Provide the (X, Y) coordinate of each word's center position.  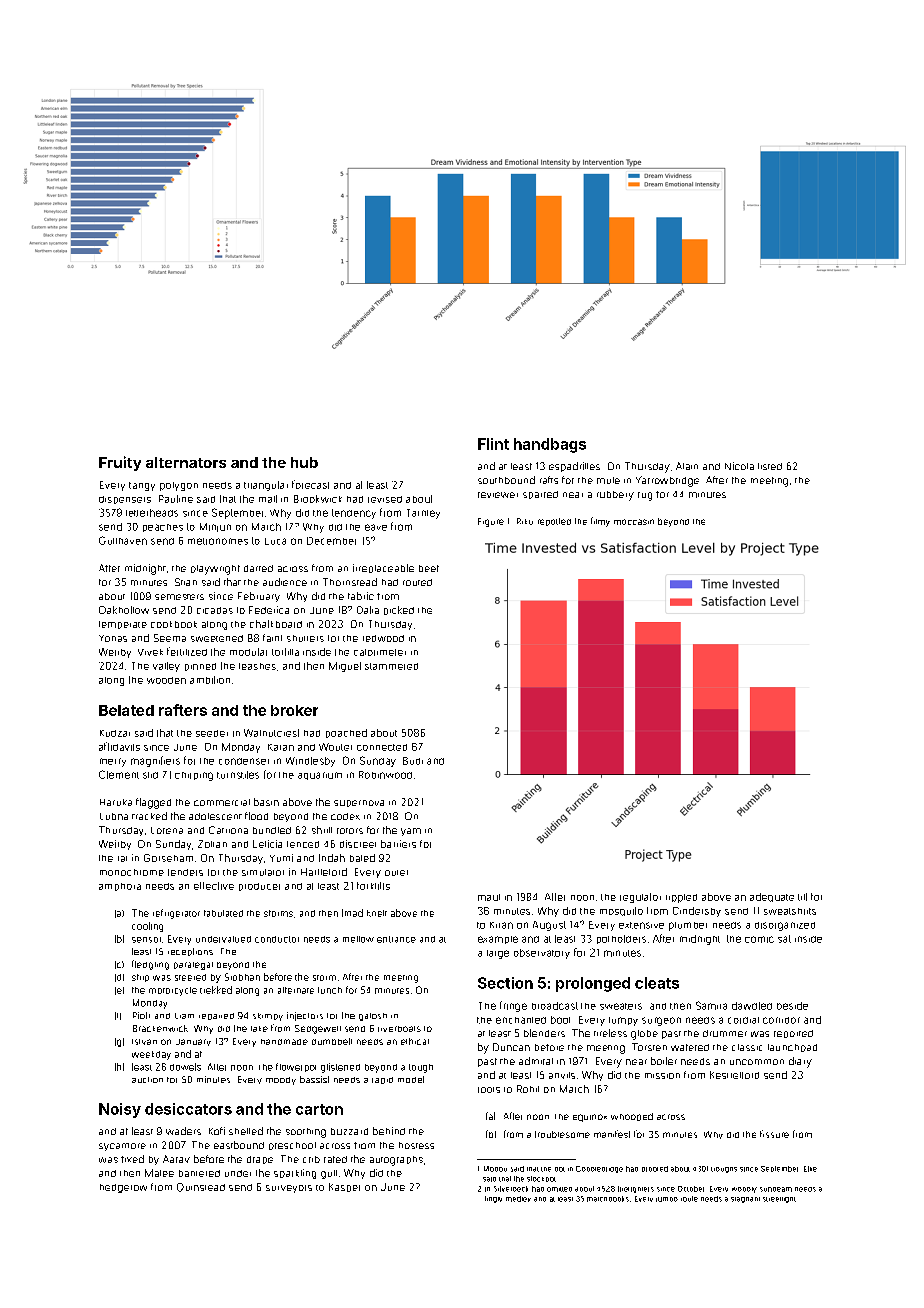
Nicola (739, 466)
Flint (493, 444)
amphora (120, 887)
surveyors (289, 1189)
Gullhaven (123, 540)
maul (489, 897)
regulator (640, 898)
